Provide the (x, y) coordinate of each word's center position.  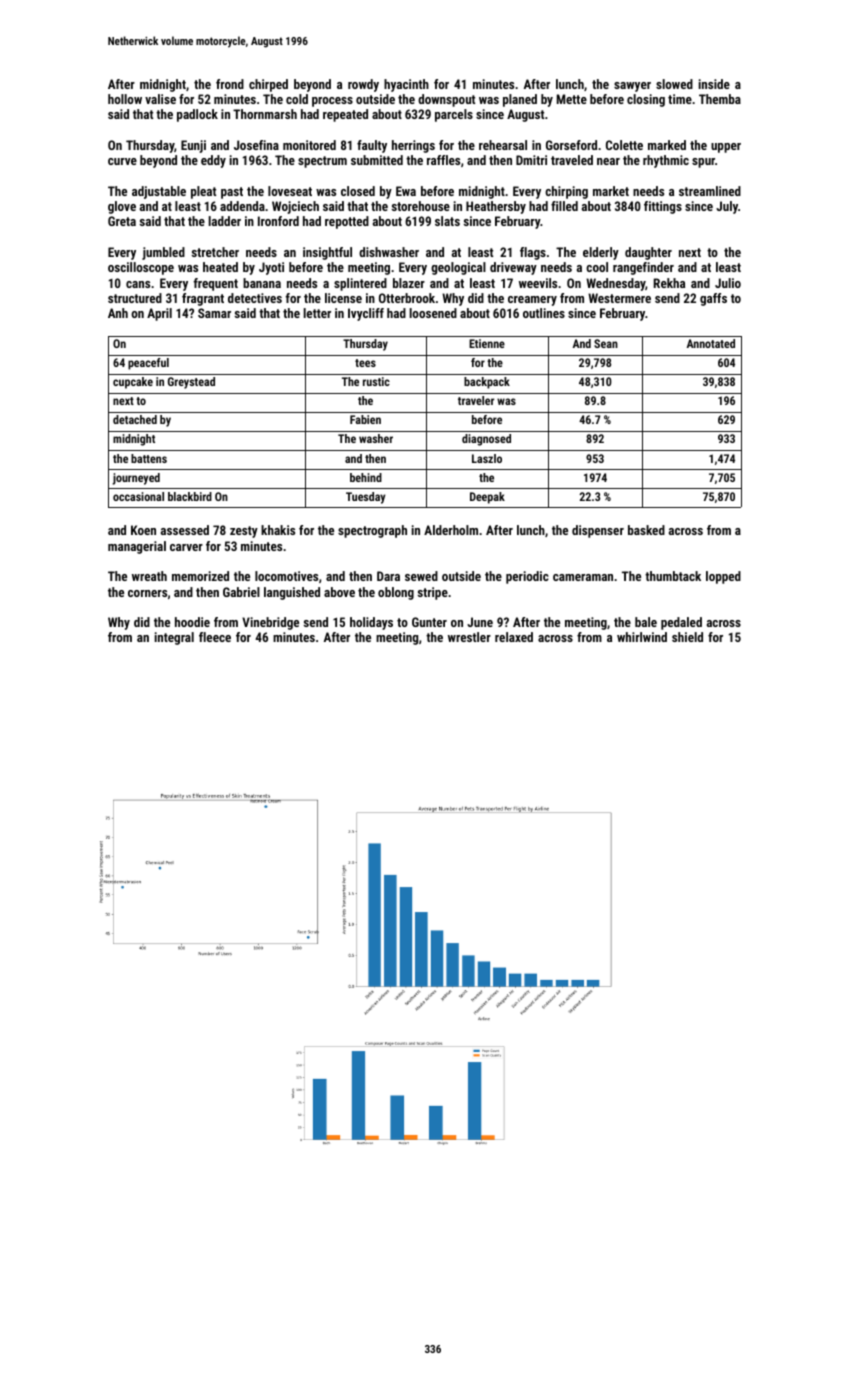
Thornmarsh (265, 114)
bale (646, 622)
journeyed (136, 479)
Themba (720, 99)
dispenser (598, 531)
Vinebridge (270, 623)
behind (366, 477)
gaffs (713, 299)
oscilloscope (141, 268)
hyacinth (406, 85)
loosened (433, 313)
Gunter (429, 622)
